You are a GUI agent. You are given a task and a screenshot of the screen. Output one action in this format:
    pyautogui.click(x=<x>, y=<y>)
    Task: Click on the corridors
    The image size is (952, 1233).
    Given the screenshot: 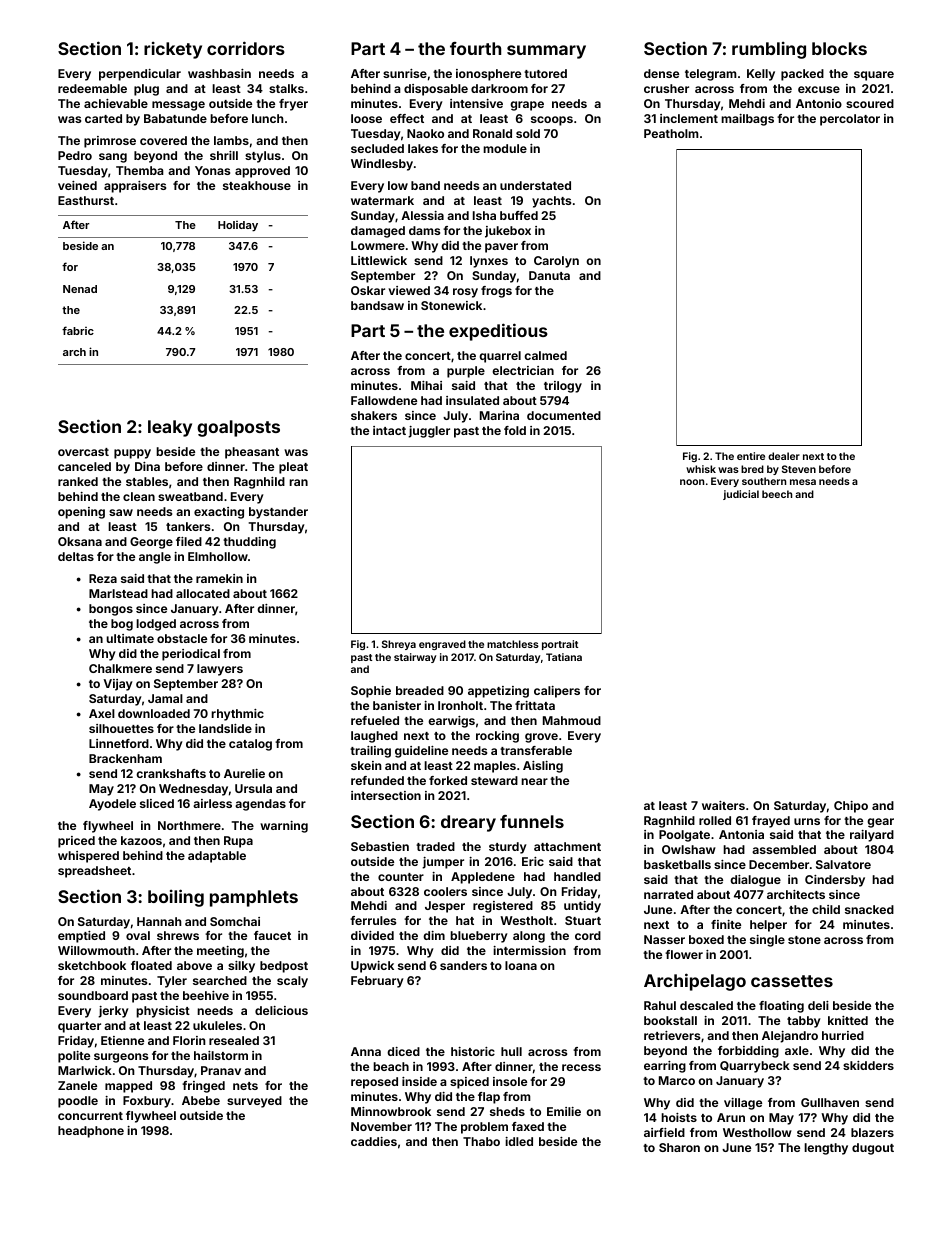 What is the action you would take?
    pyautogui.click(x=246, y=48)
